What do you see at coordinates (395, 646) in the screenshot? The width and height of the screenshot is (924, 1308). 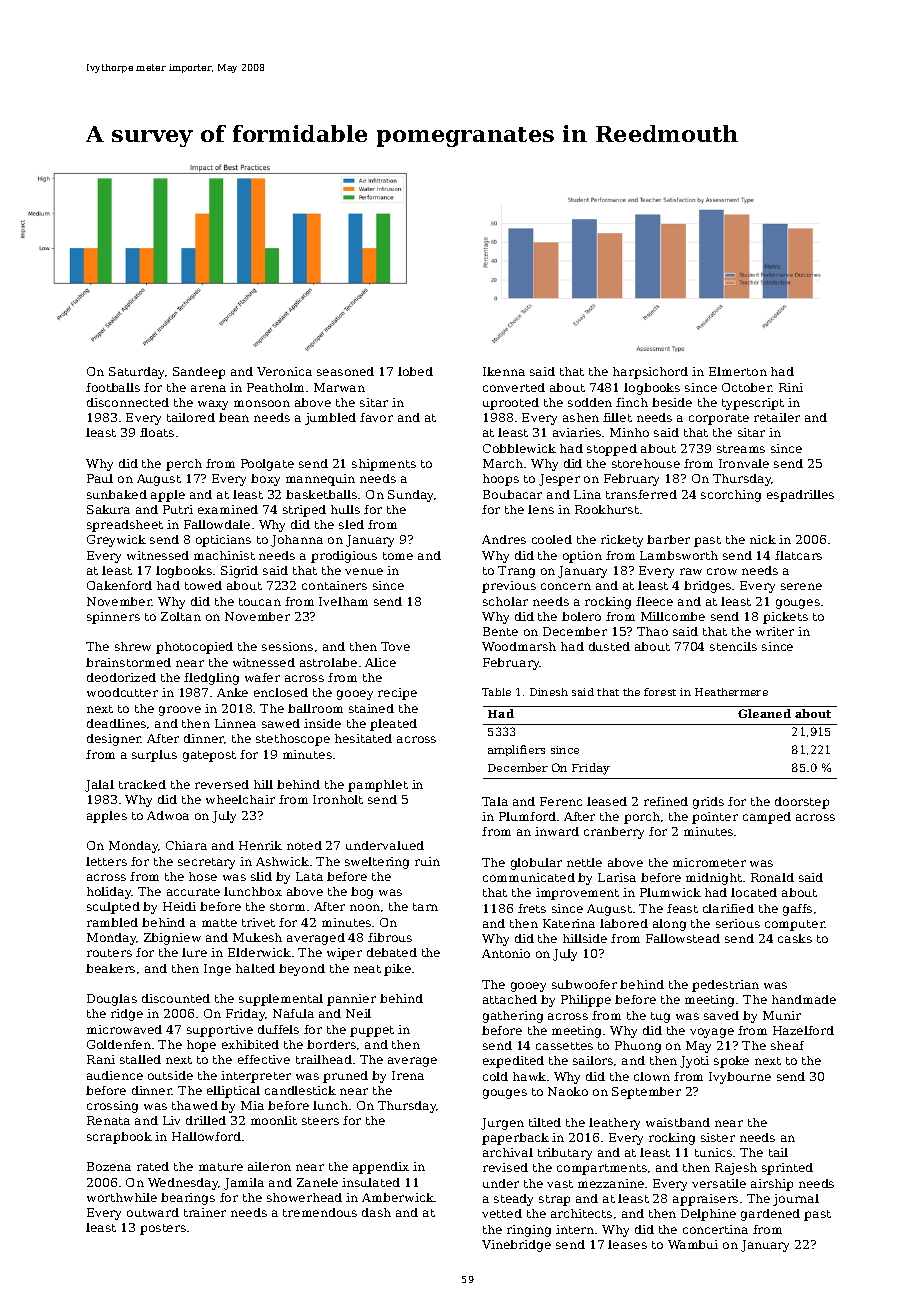 I see `Tove` at bounding box center [395, 646].
